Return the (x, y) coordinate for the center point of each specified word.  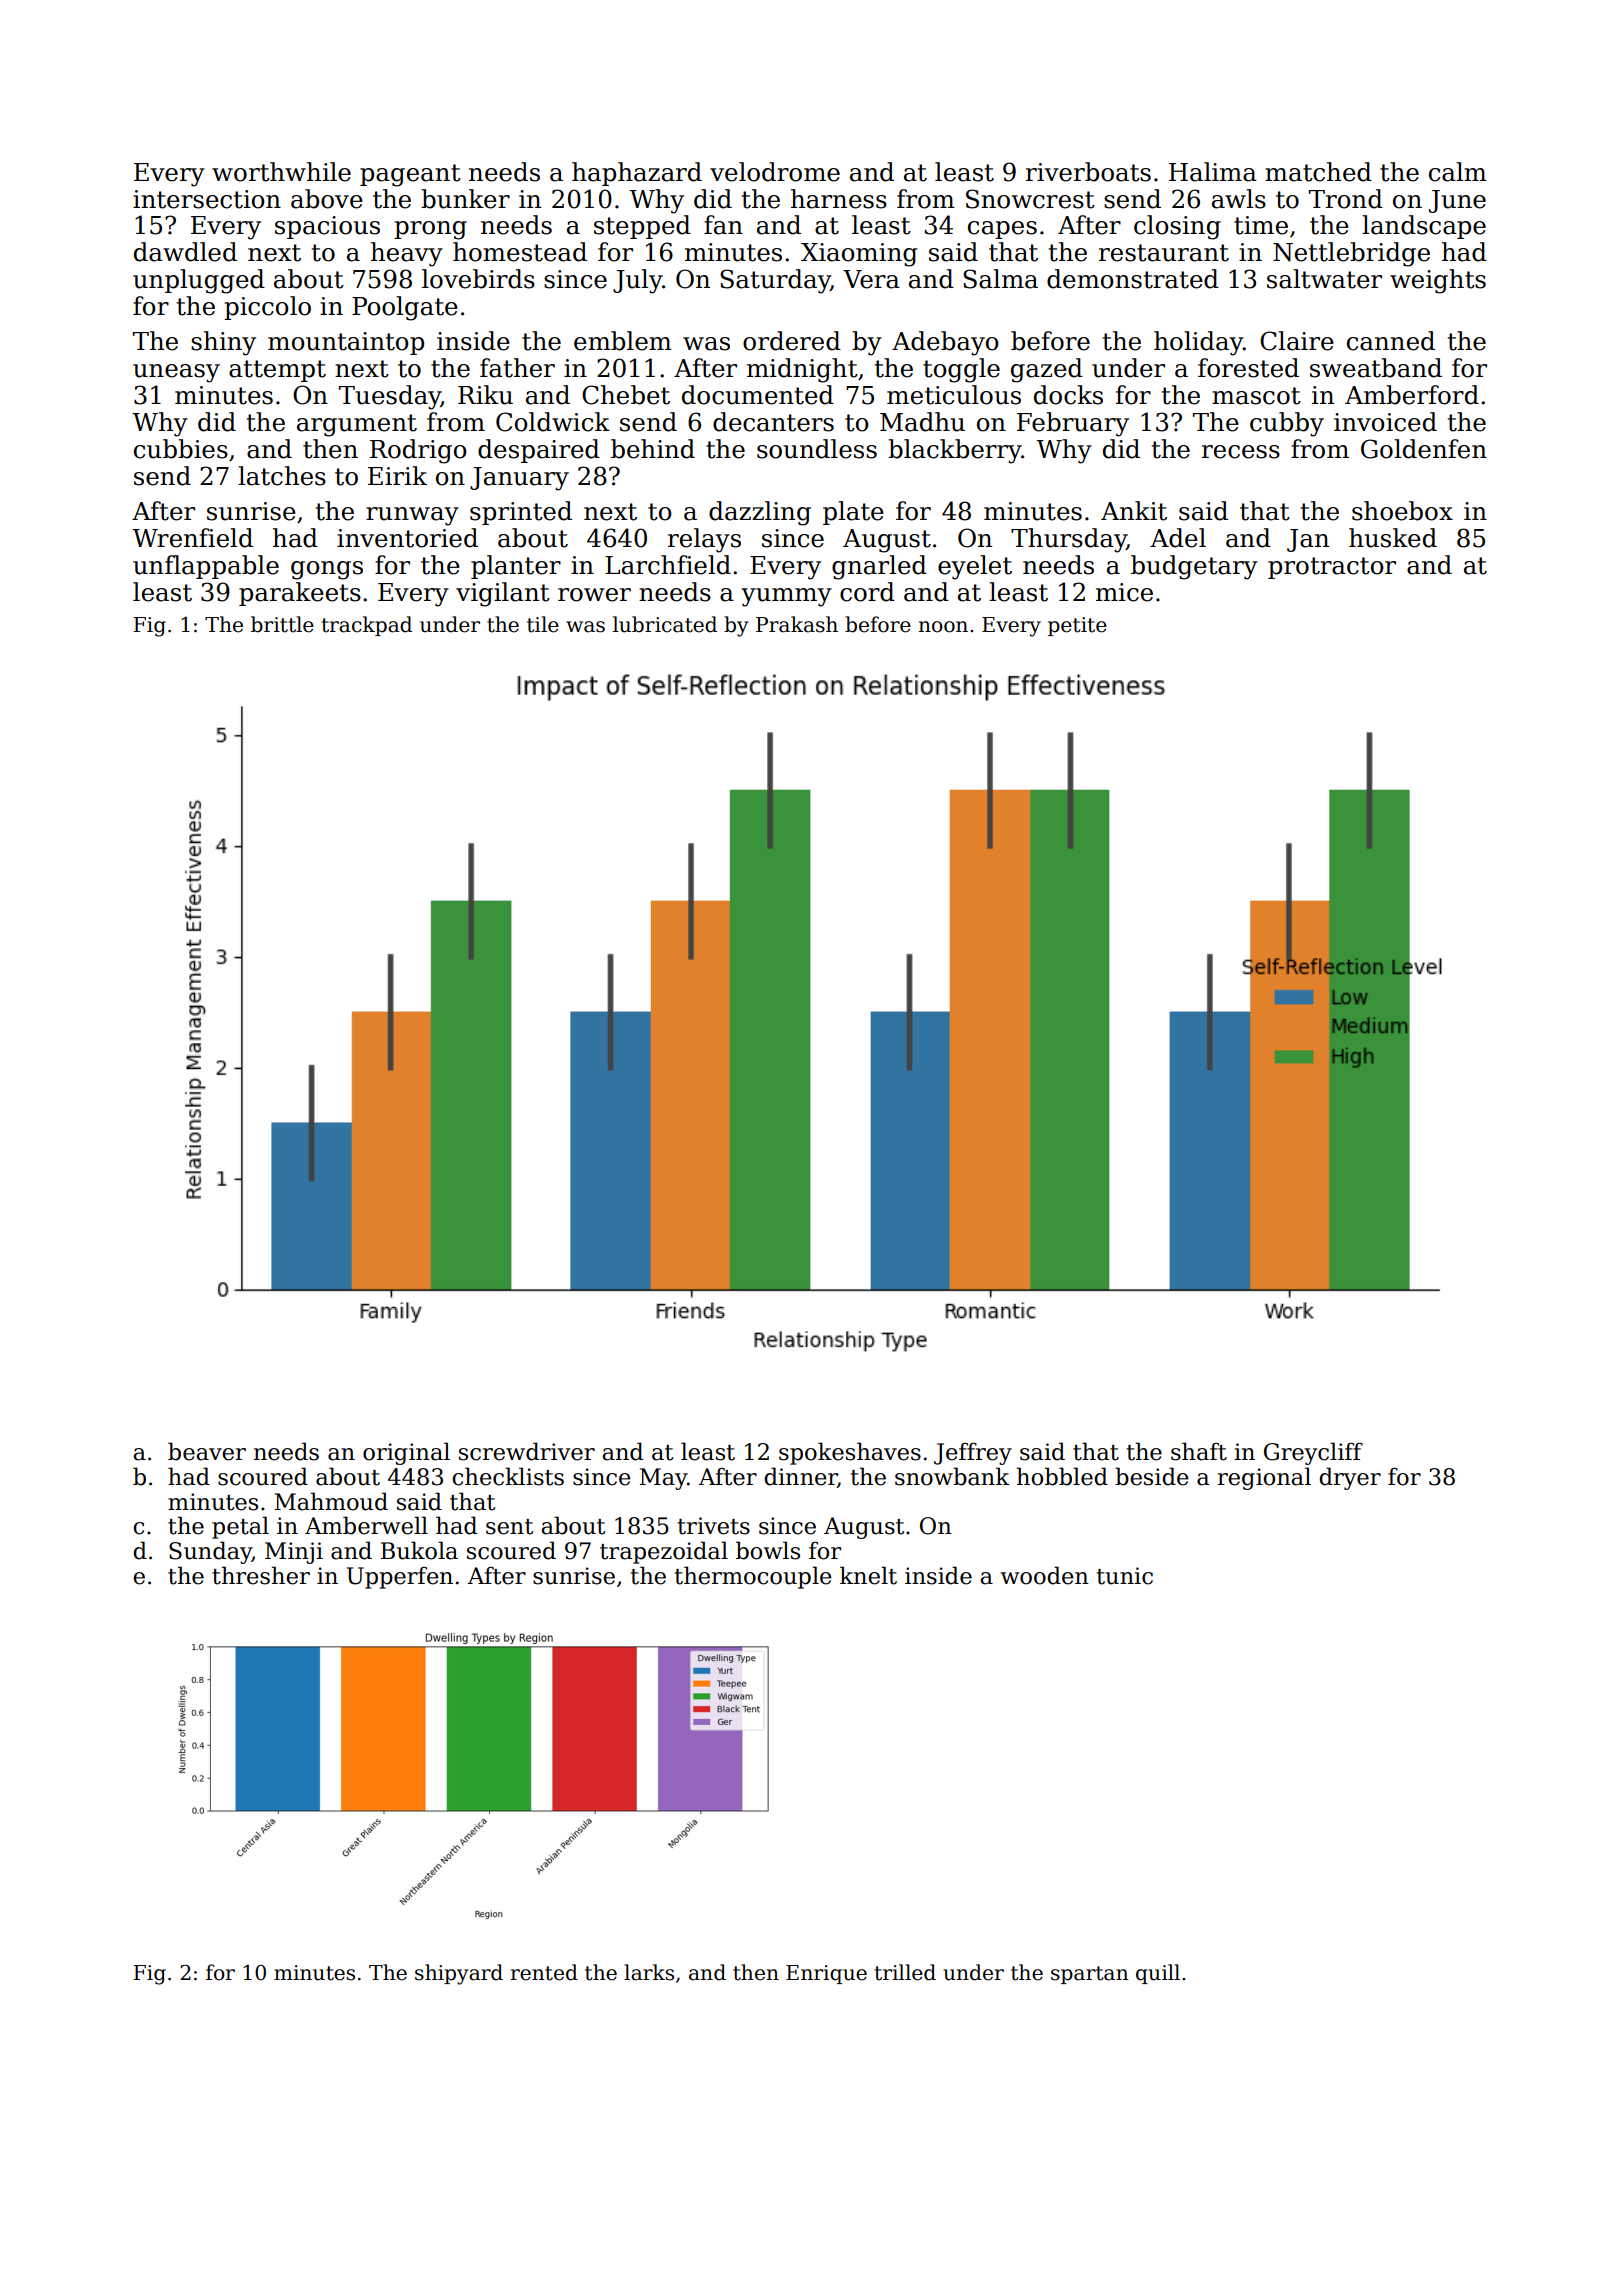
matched (1318, 172)
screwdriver (527, 1451)
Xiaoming (859, 255)
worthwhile (281, 172)
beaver (207, 1451)
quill (1158, 1974)
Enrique (826, 1974)
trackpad (367, 626)
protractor (1332, 568)
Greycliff (1313, 1453)
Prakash (797, 624)
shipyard (459, 1974)
